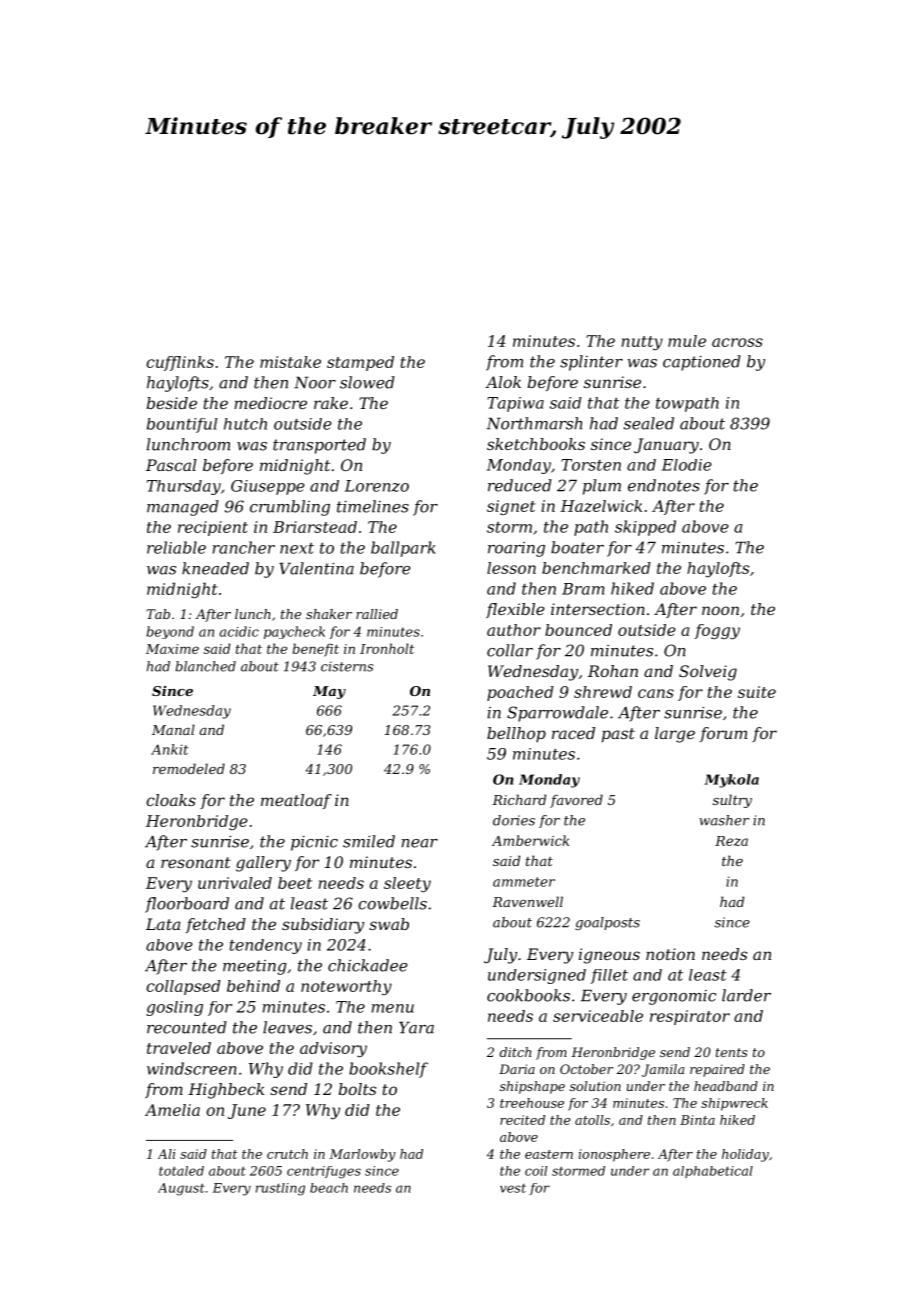 This screenshot has height=1314, width=924. Describe the element at coordinates (287, 1154) in the screenshot. I see `crutch` at that location.
